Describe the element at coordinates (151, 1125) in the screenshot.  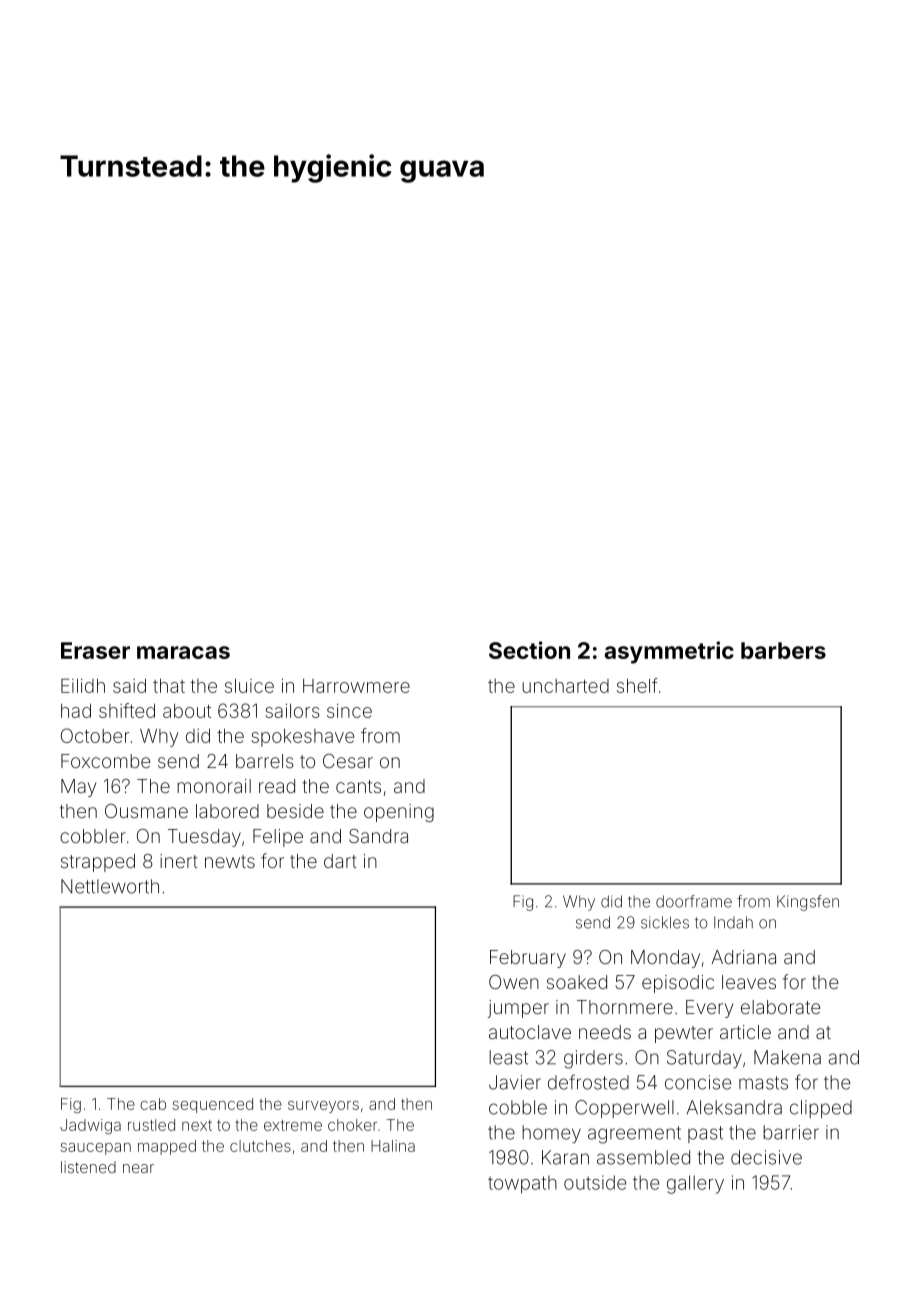
I see `rustled` at that location.
